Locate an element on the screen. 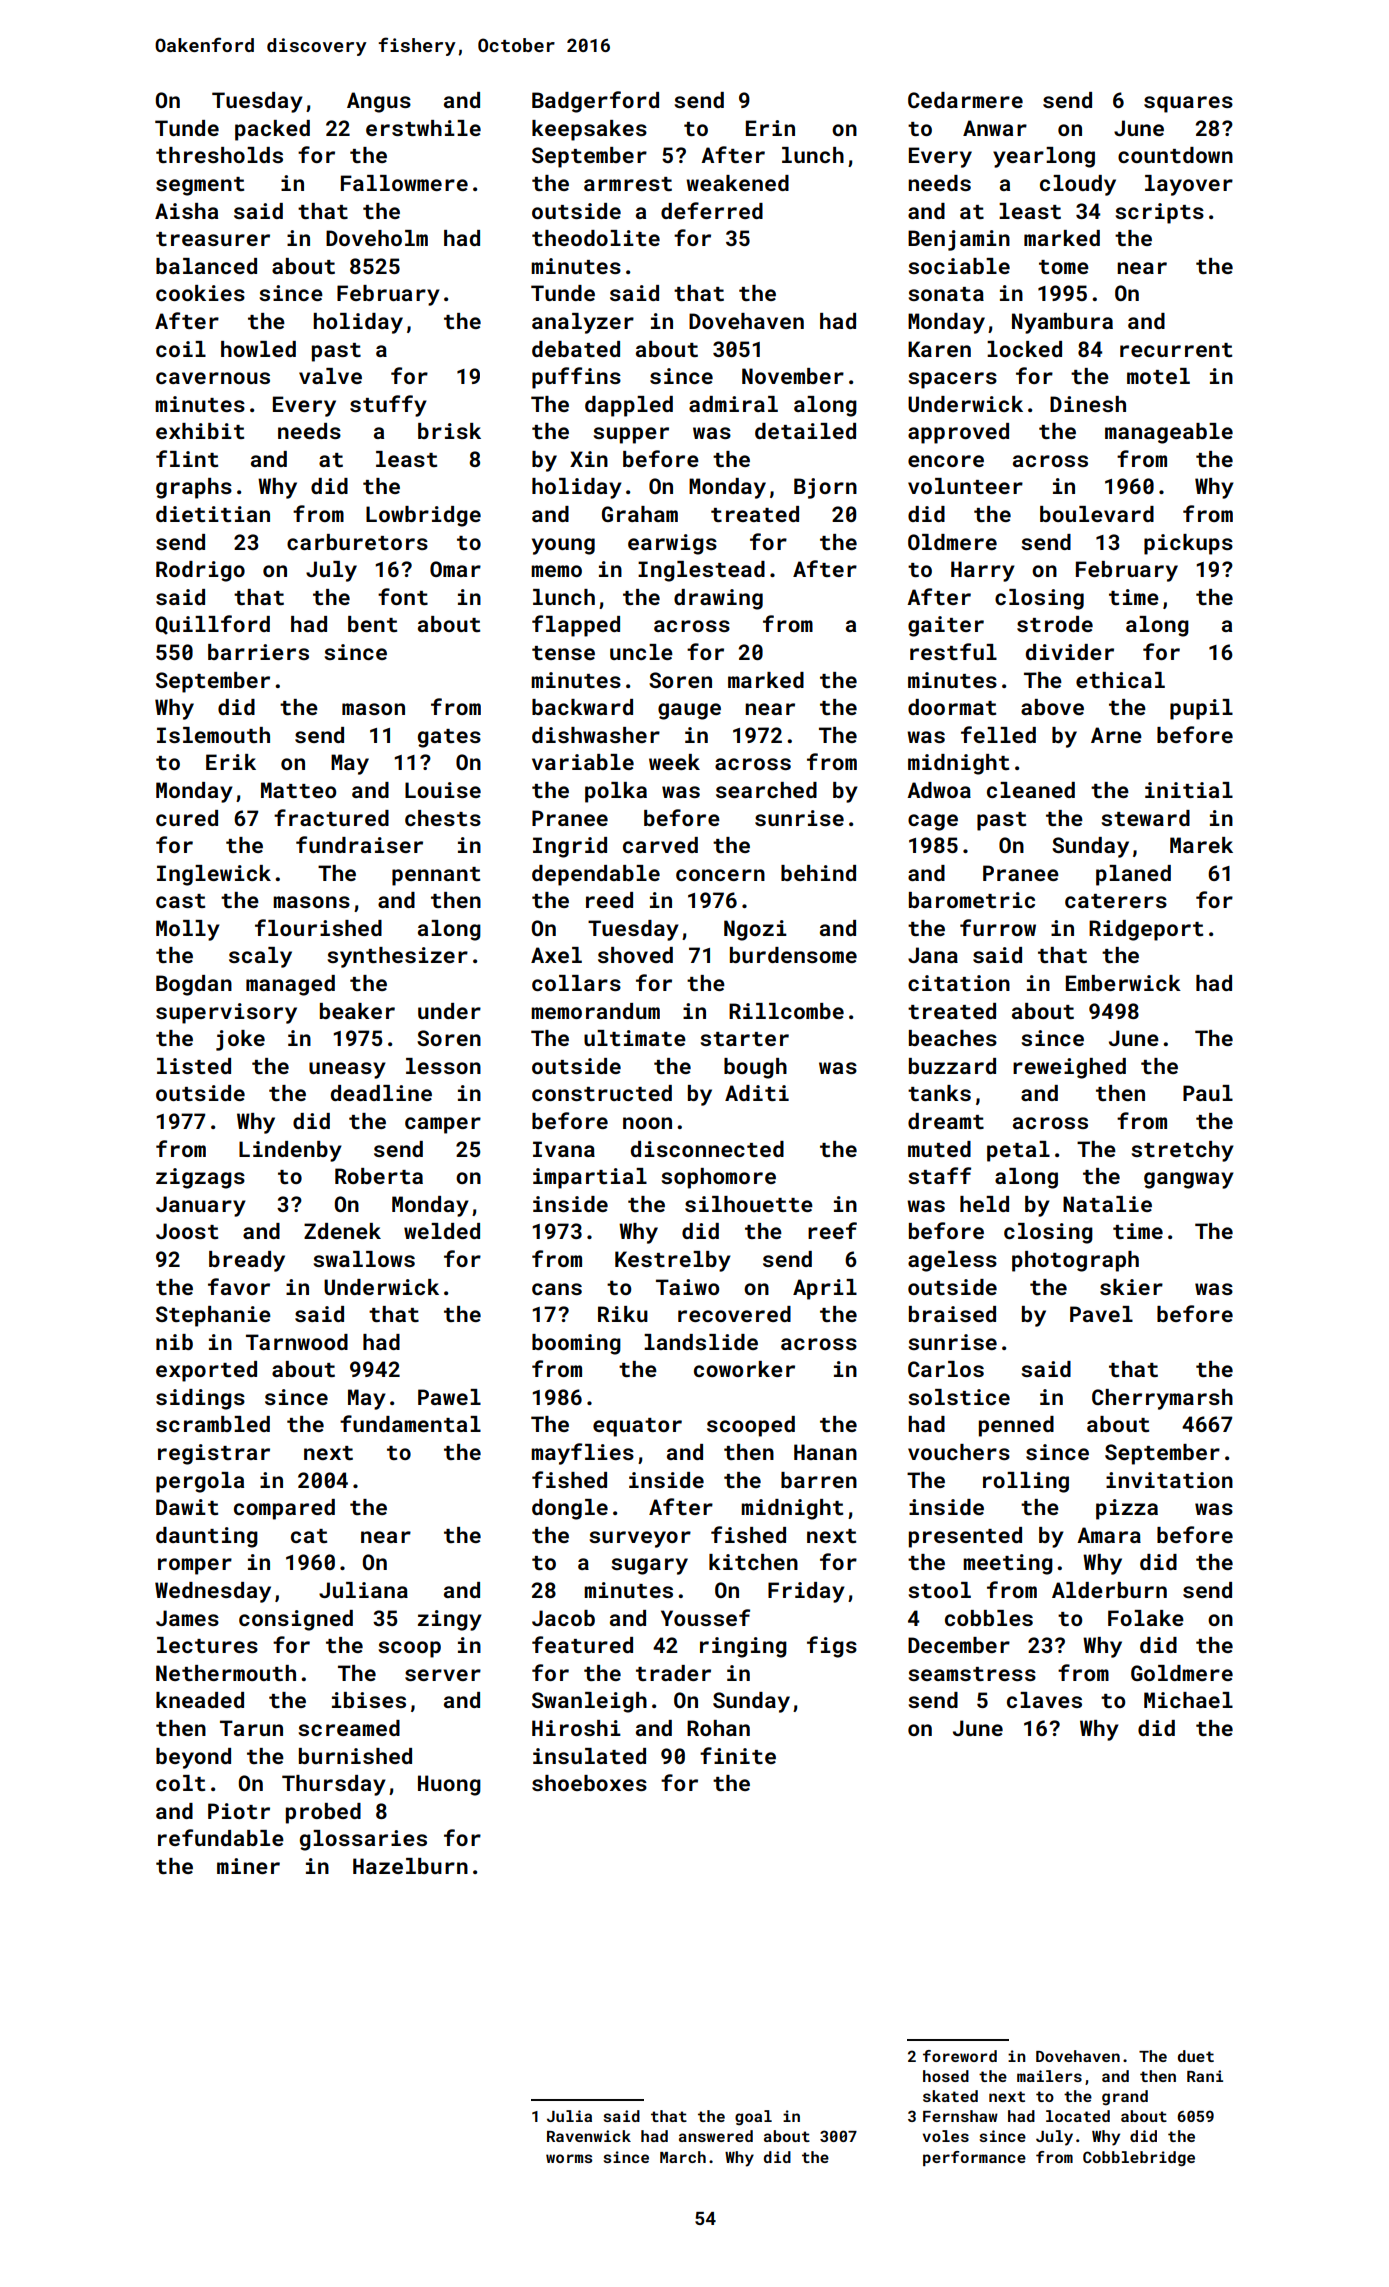 The height and width of the screenshot is (2287, 1389). duet is located at coordinates (1196, 2056).
